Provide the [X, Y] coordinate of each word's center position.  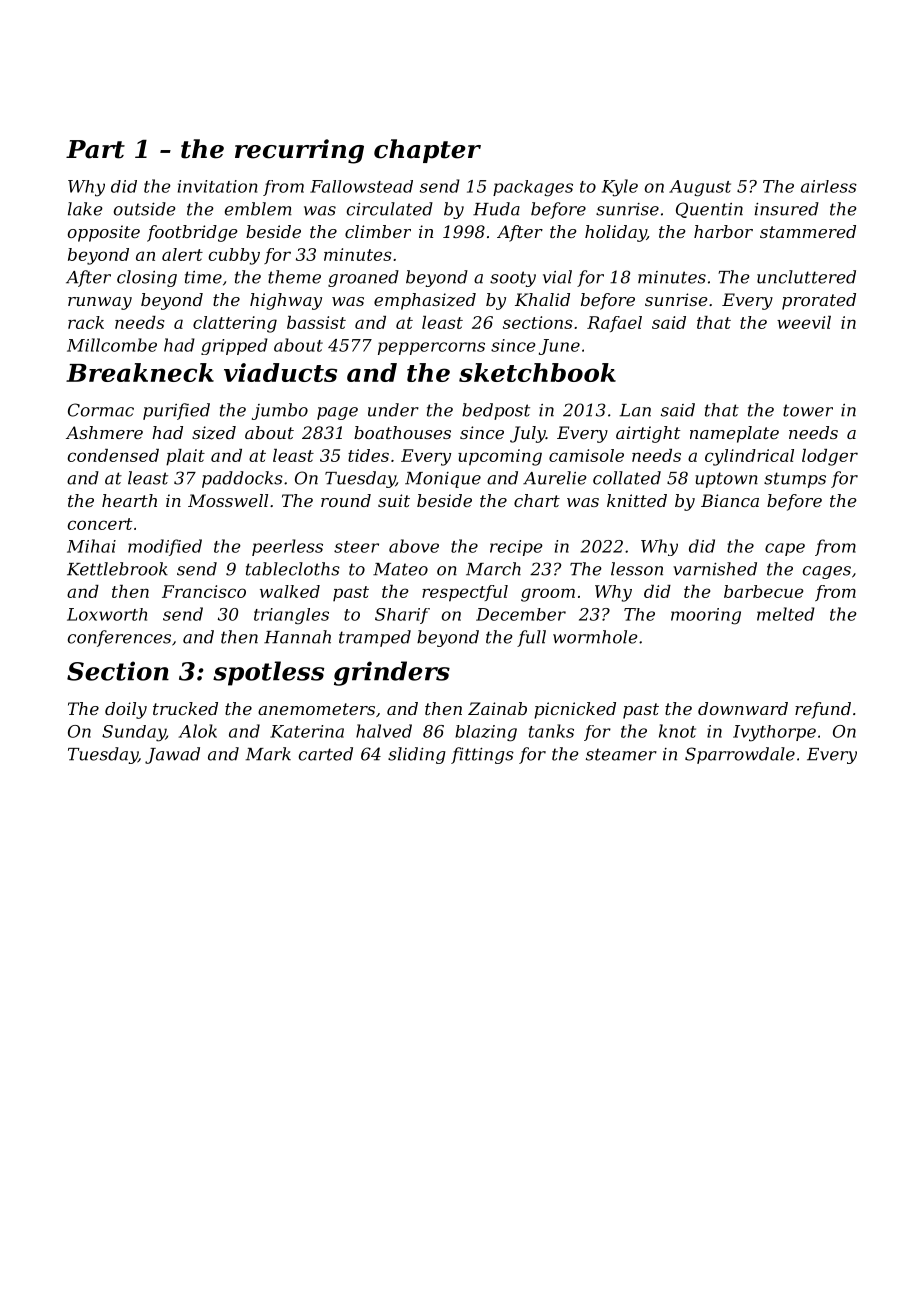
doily [126, 710]
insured [787, 209]
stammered [808, 231]
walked [290, 591]
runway [100, 303]
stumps [795, 480]
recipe [516, 548]
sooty [513, 279]
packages [533, 188]
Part [95, 149]
